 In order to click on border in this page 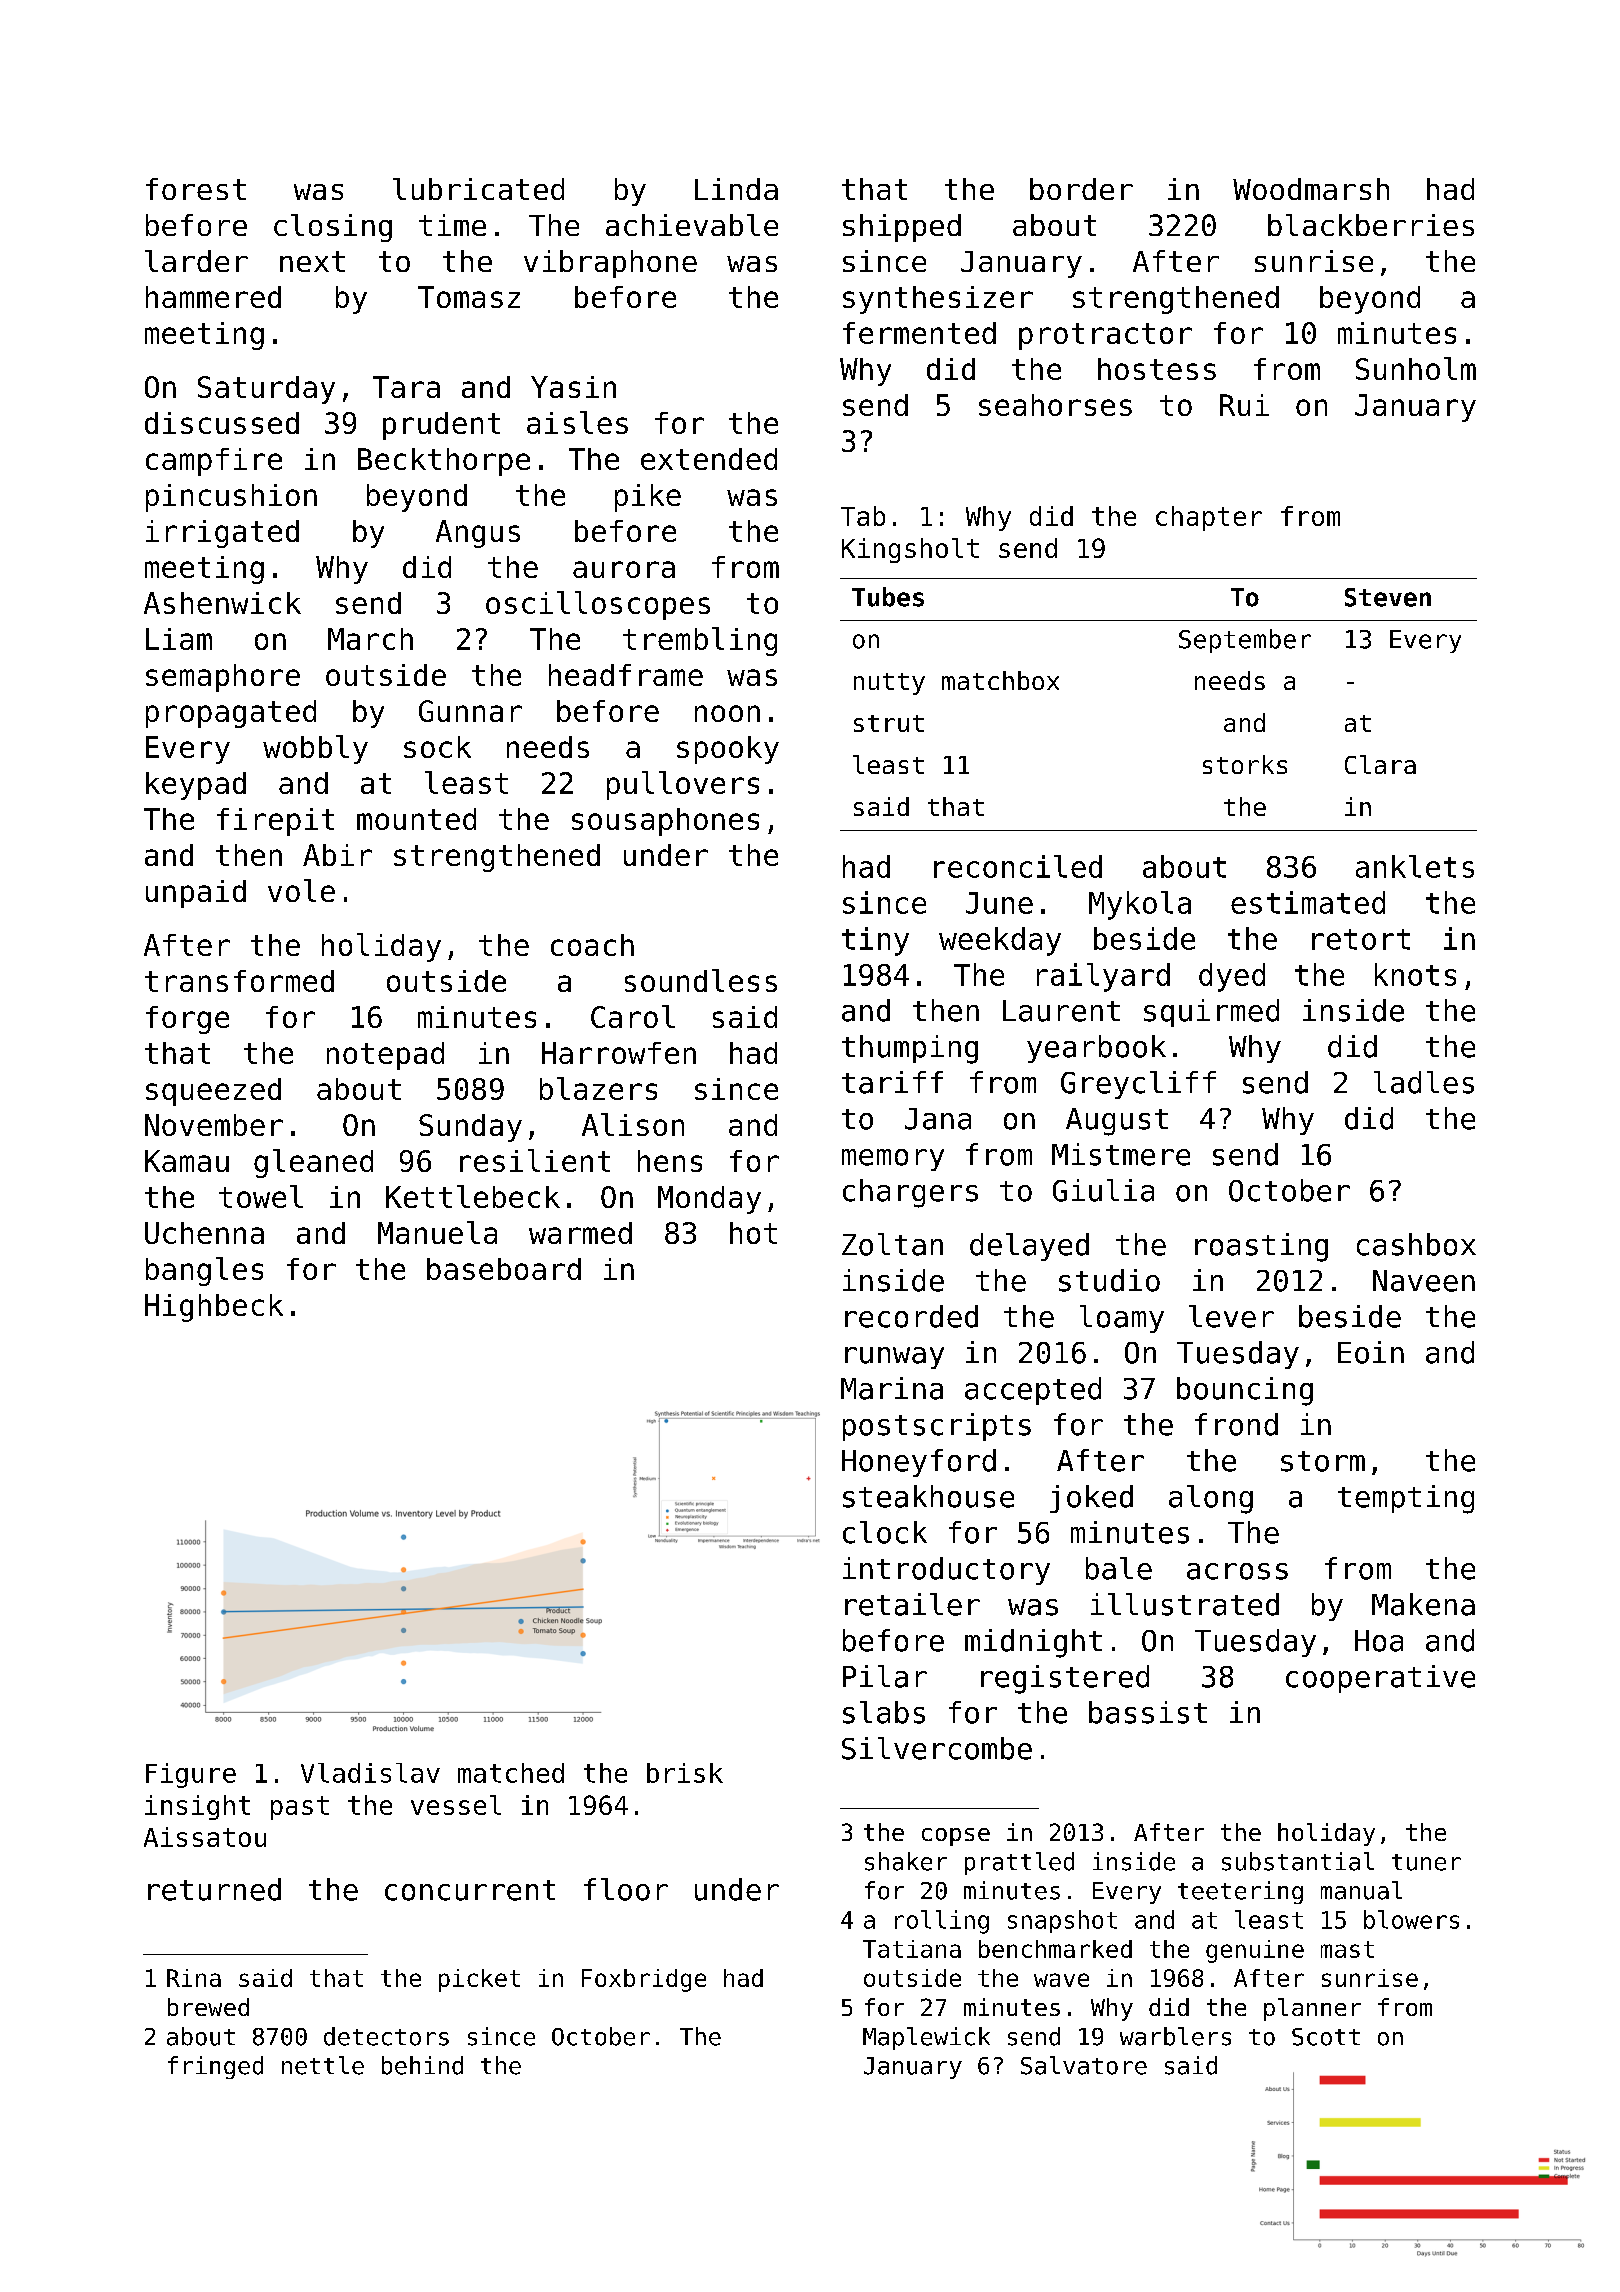, I will do `click(1081, 189)`.
